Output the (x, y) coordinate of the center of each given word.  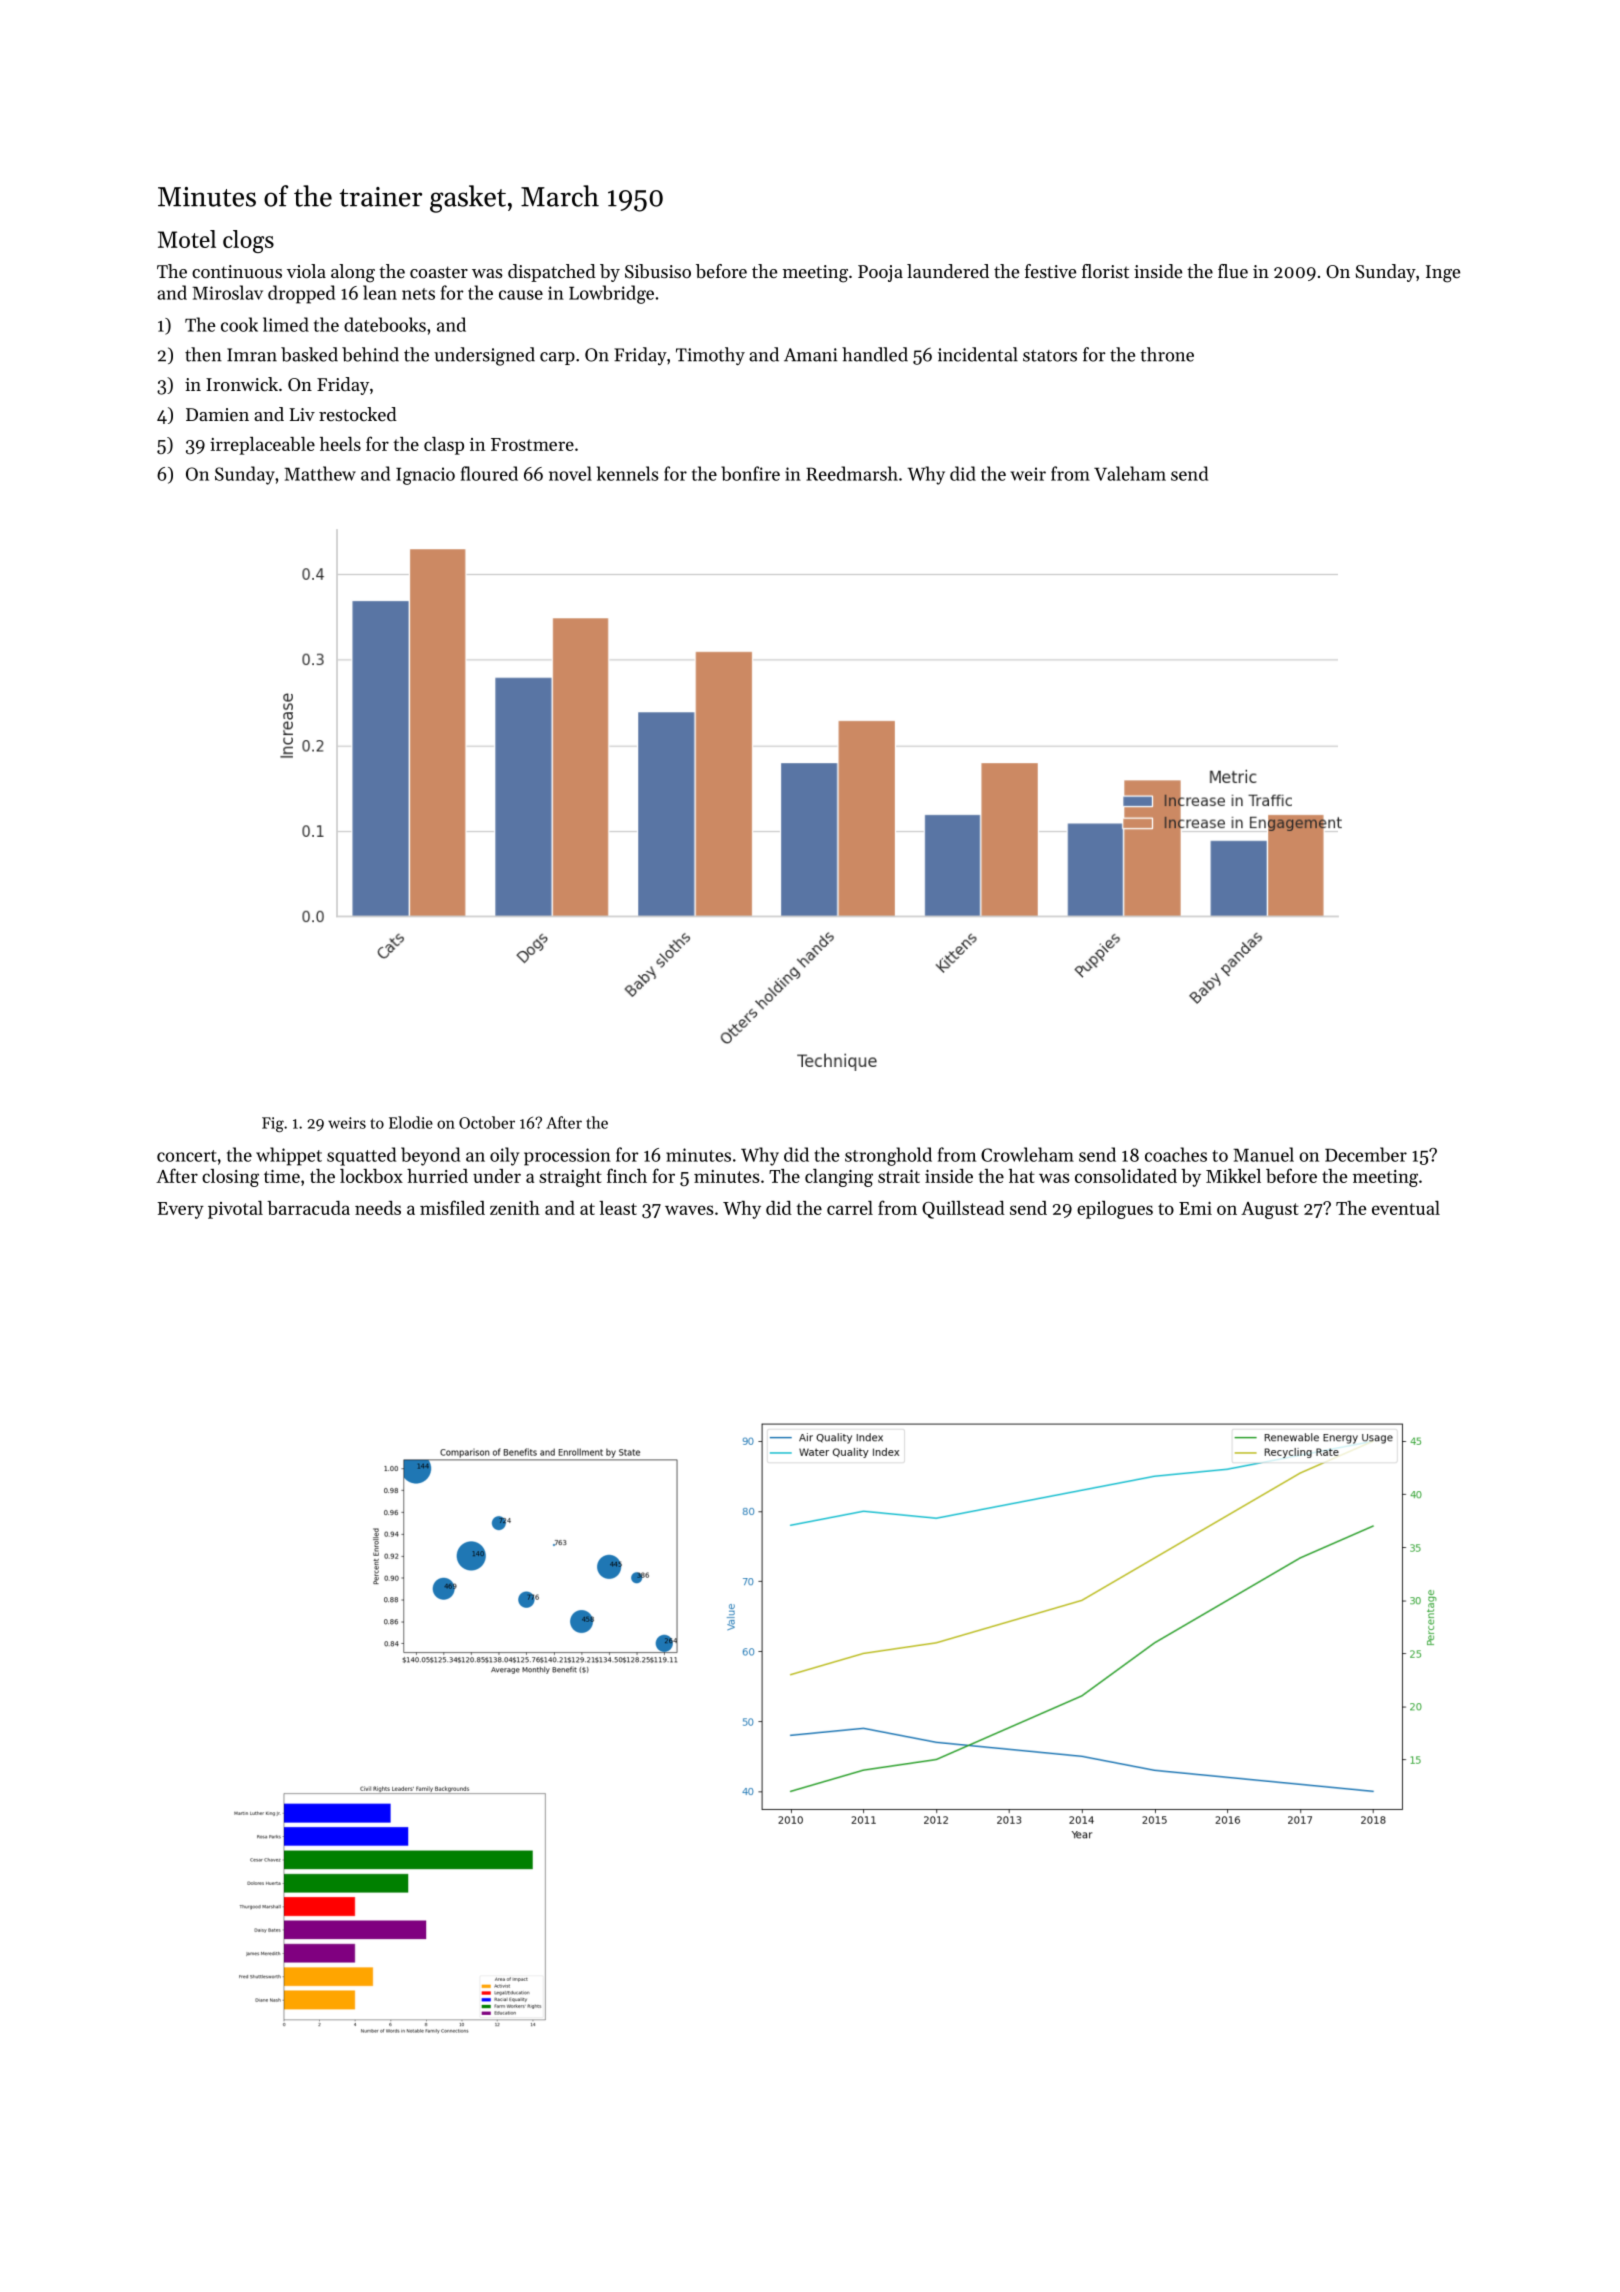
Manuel (1263, 1154)
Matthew (320, 473)
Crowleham (1027, 1154)
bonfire (750, 473)
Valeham (1130, 473)
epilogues (1115, 1210)
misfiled (452, 1207)
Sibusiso (658, 271)
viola (306, 271)
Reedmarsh (852, 473)
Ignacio (425, 476)
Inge (1443, 274)
